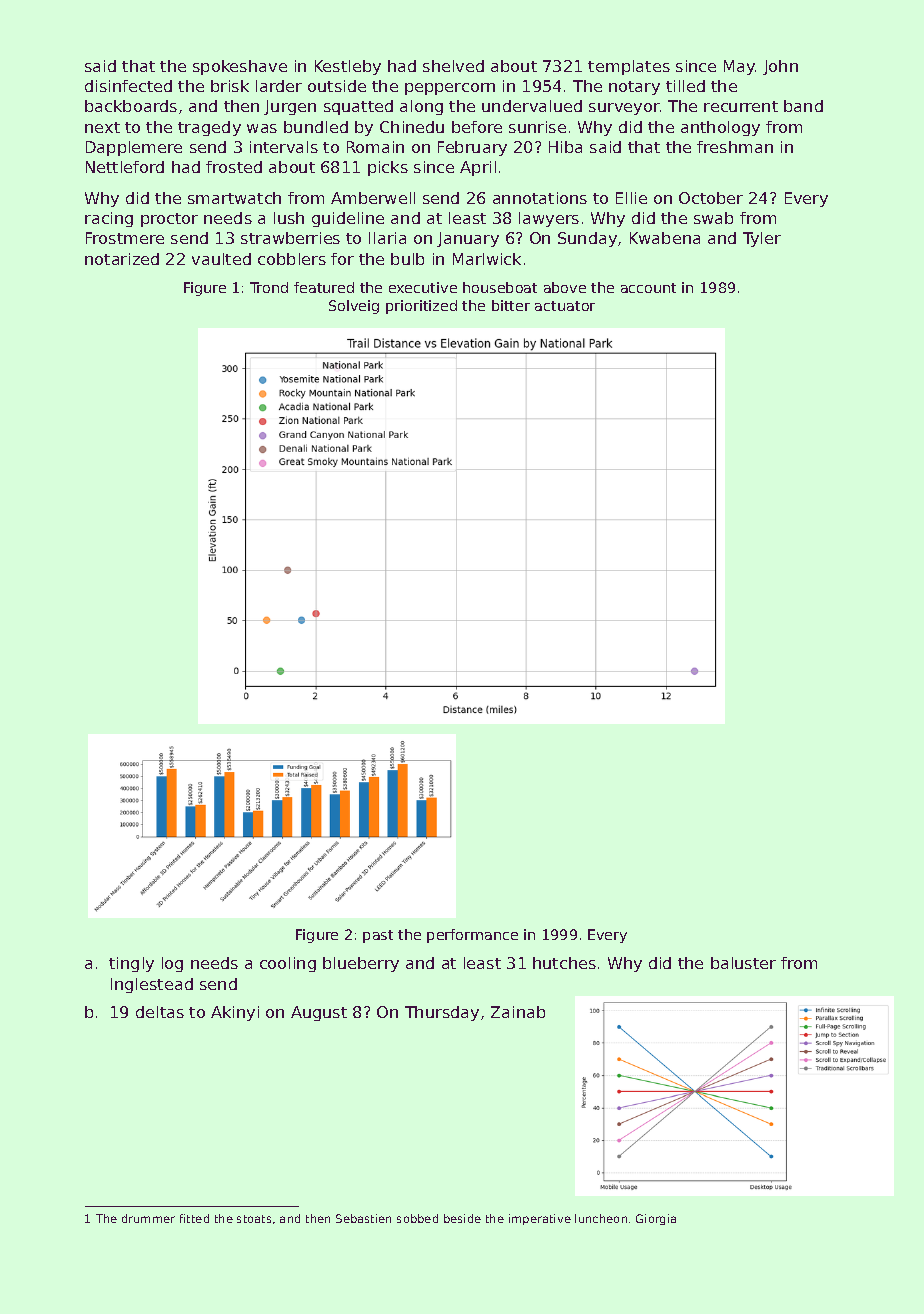 The height and width of the document is (1314, 924). What do you see at coordinates (269, 287) in the document?
I see `Trond` at bounding box center [269, 287].
